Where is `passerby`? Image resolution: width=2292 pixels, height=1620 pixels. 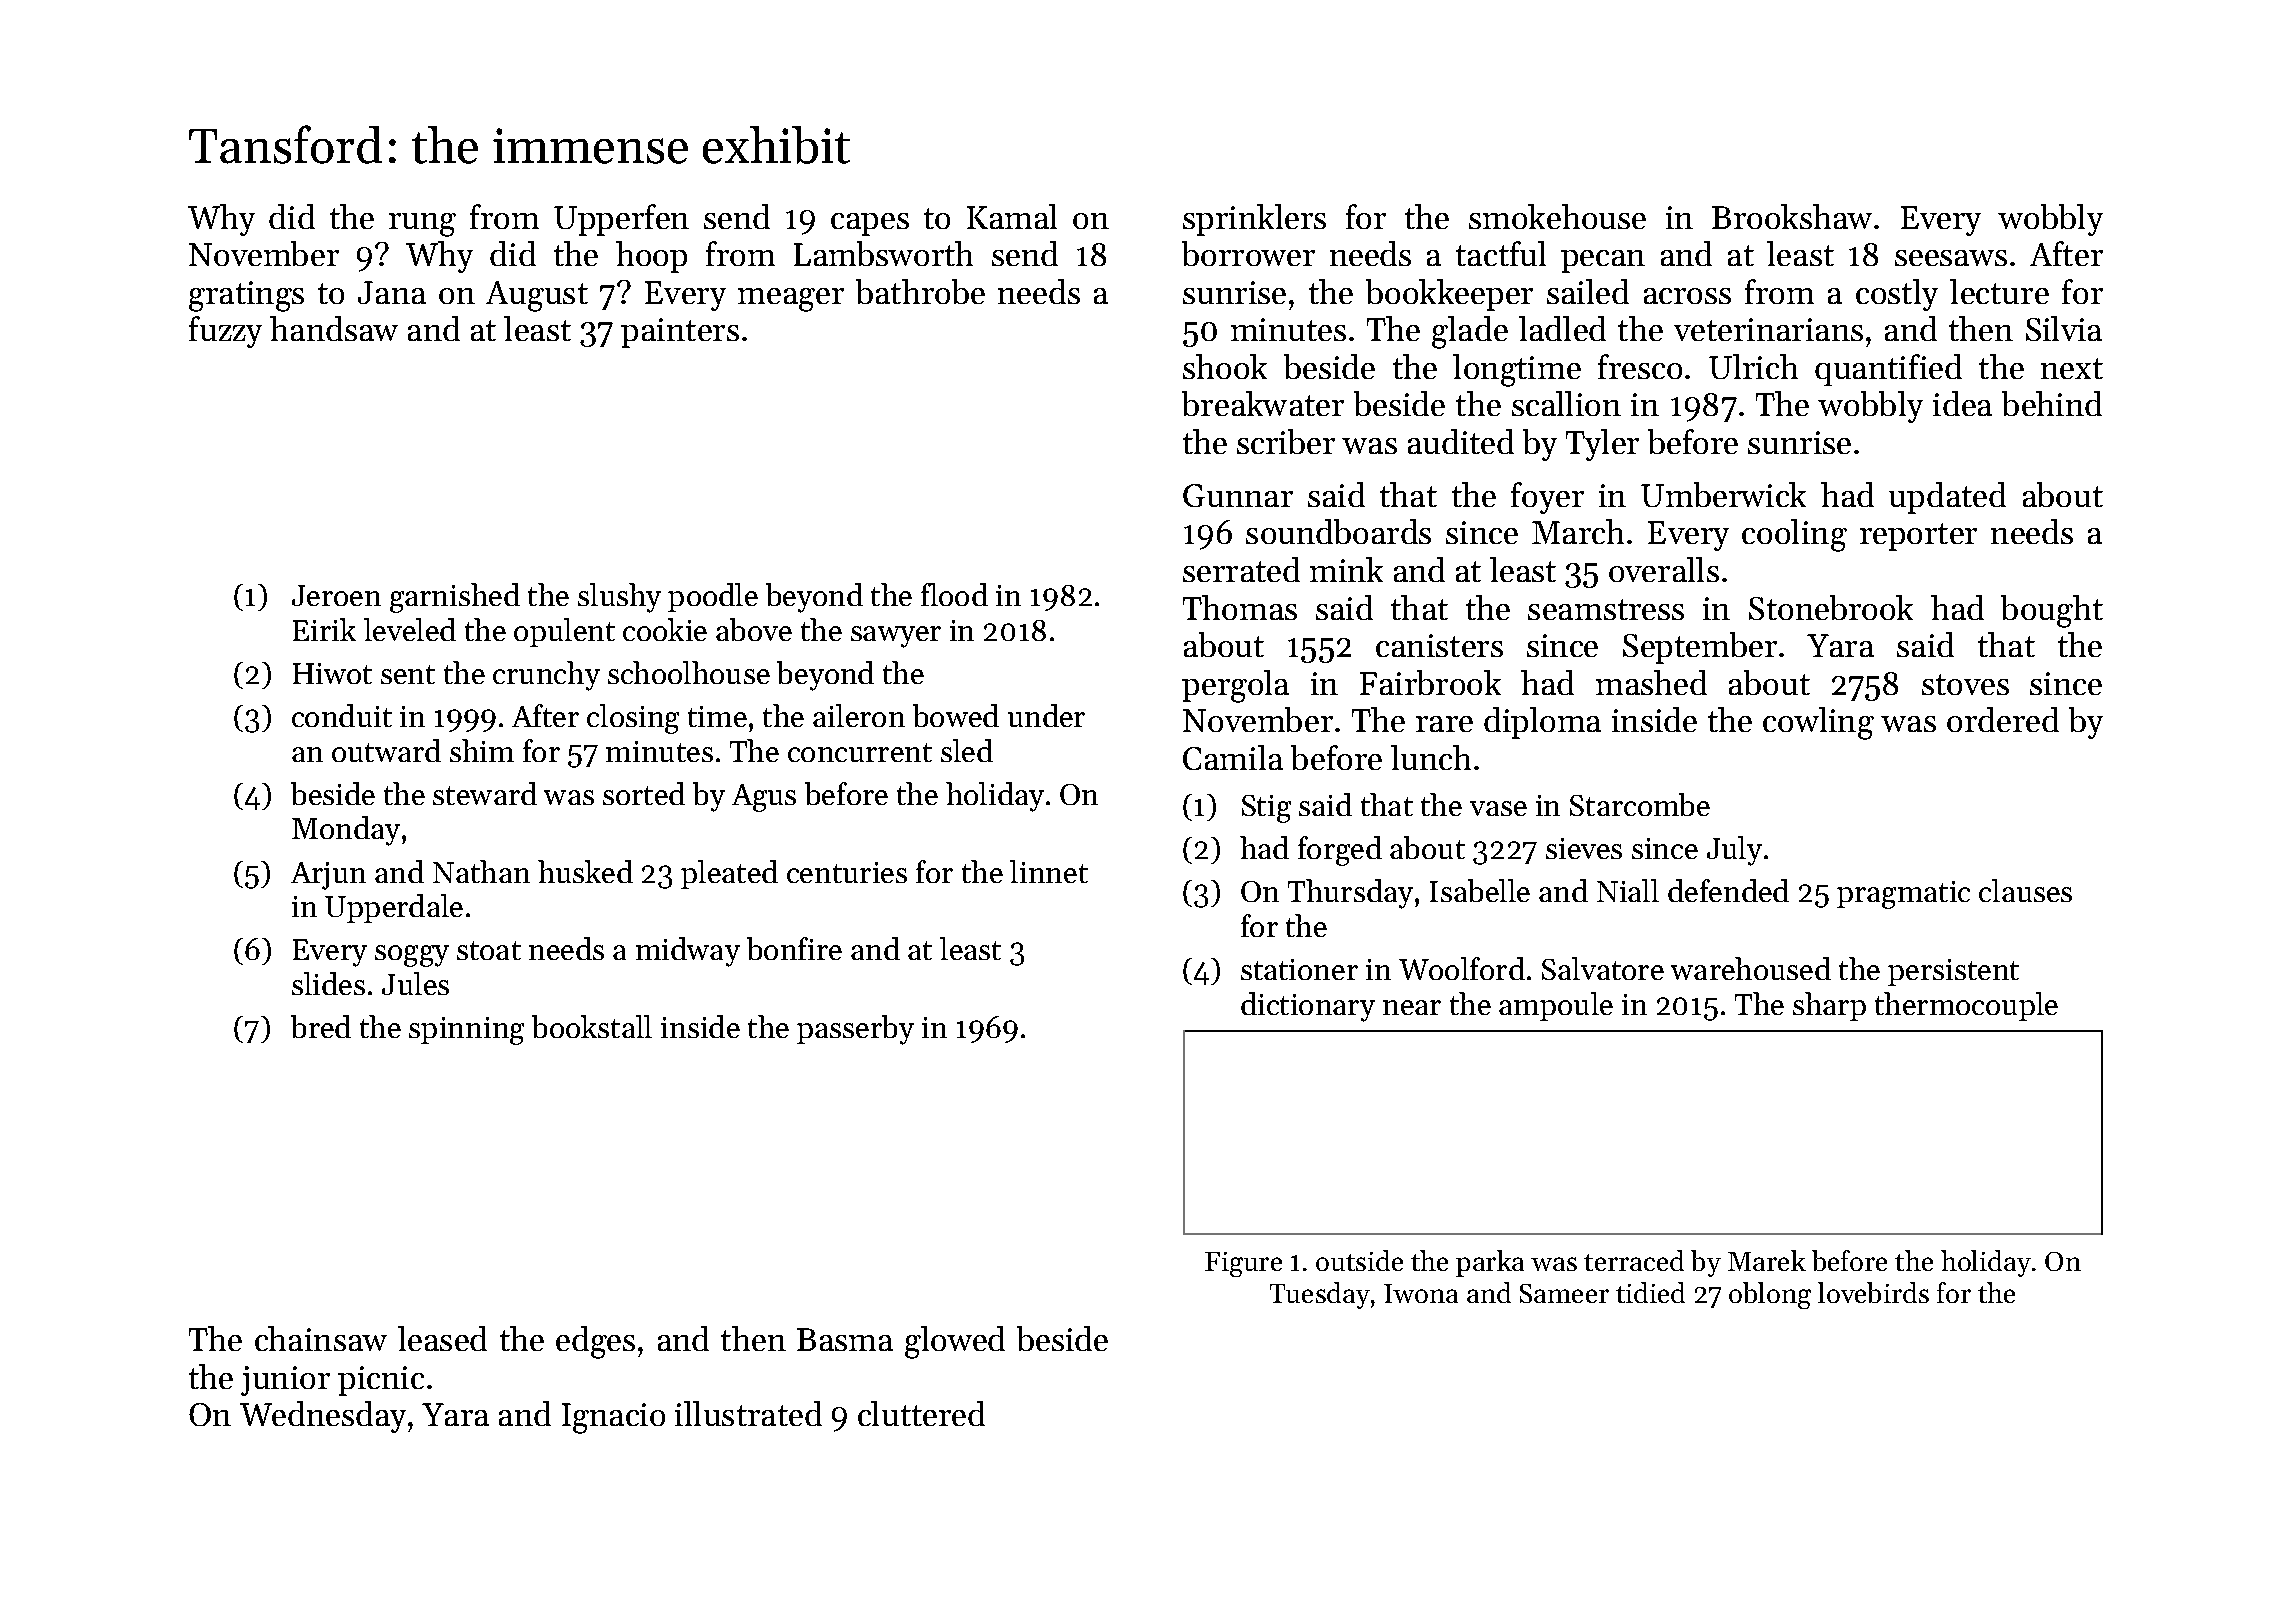 passerby is located at coordinates (855, 1030).
